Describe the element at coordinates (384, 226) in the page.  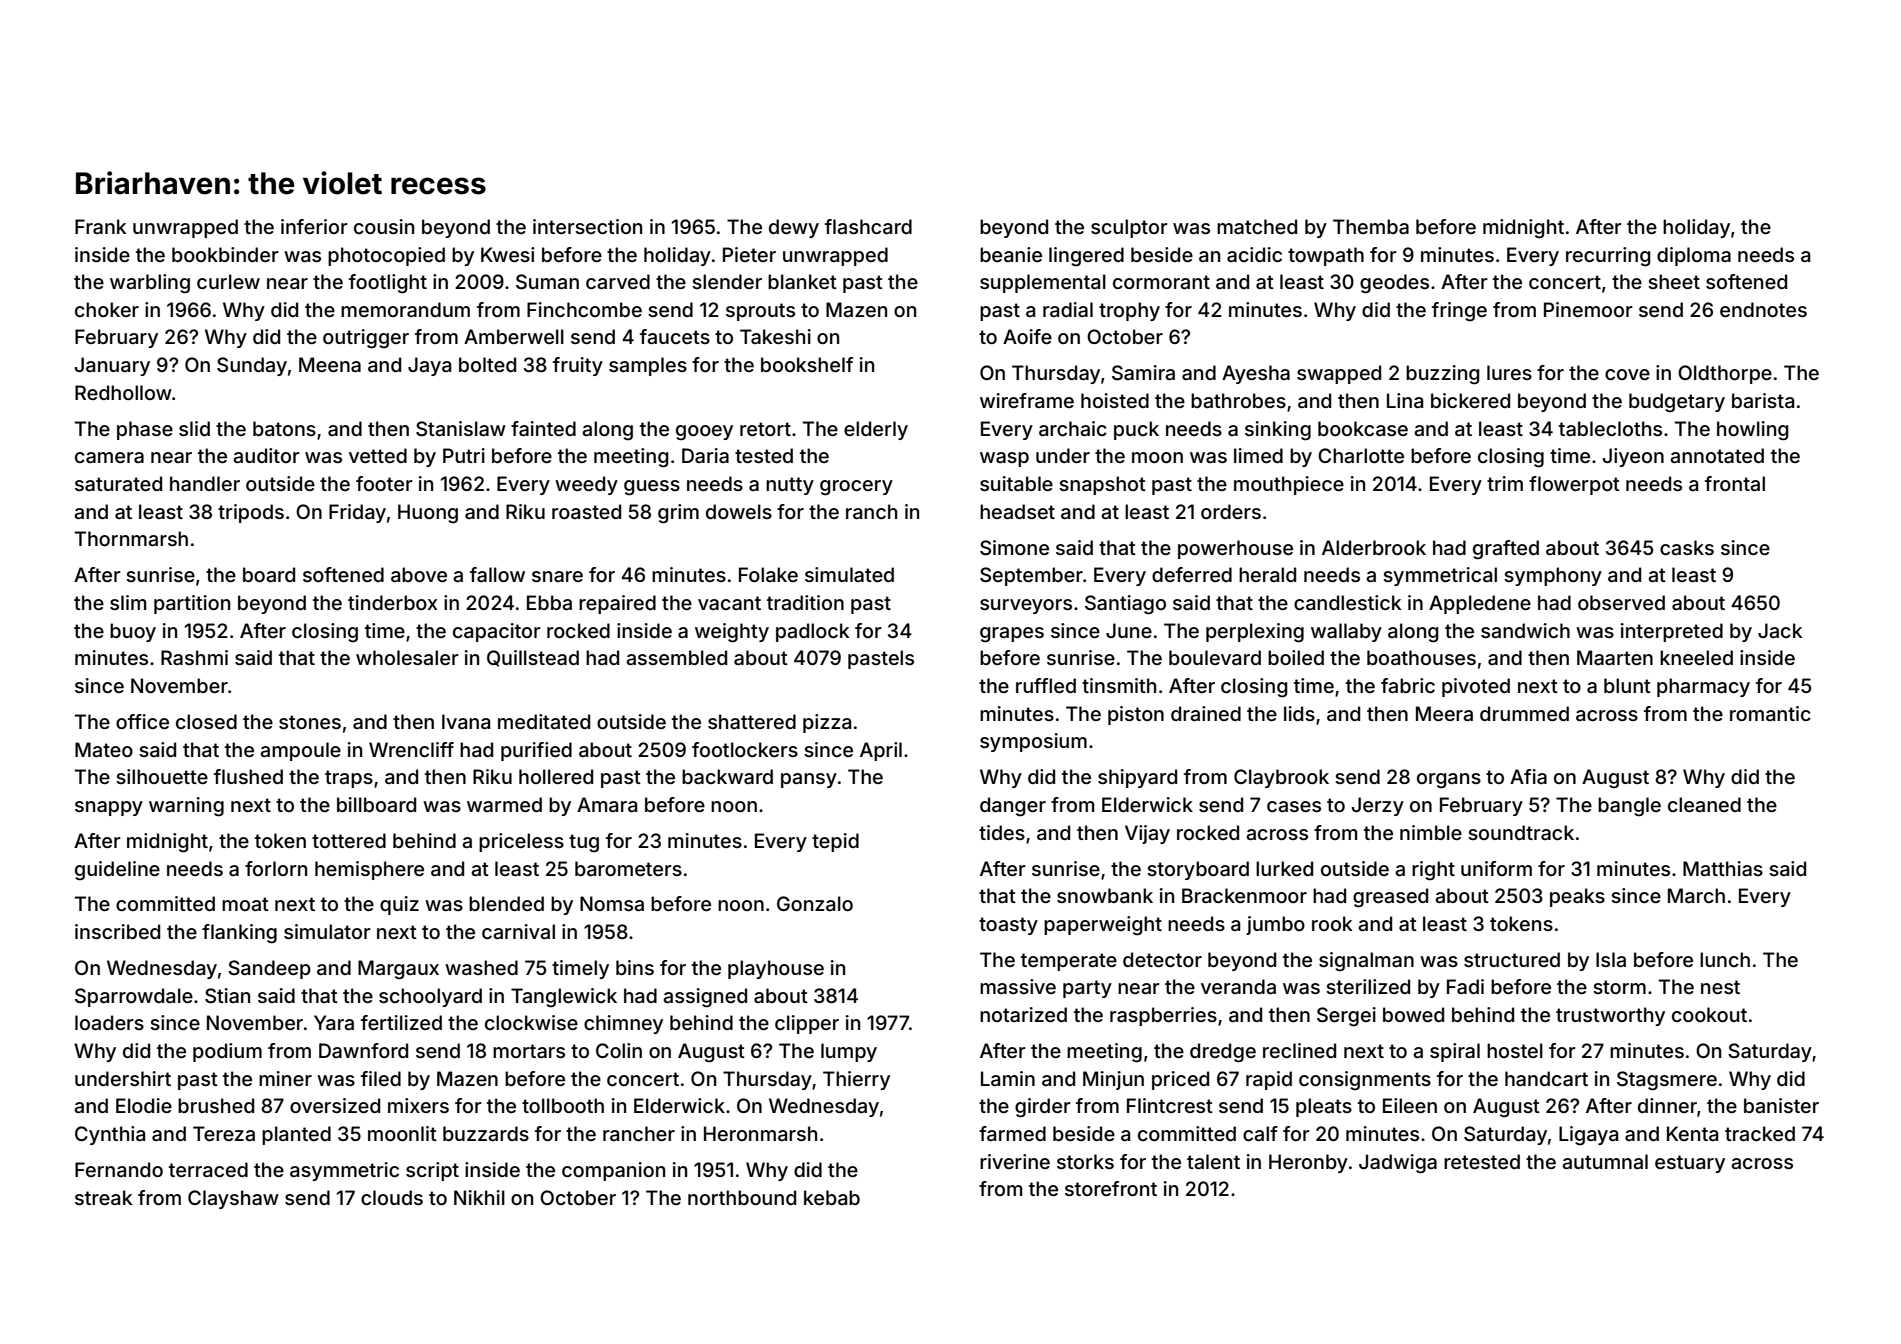
I see `cousin` at that location.
